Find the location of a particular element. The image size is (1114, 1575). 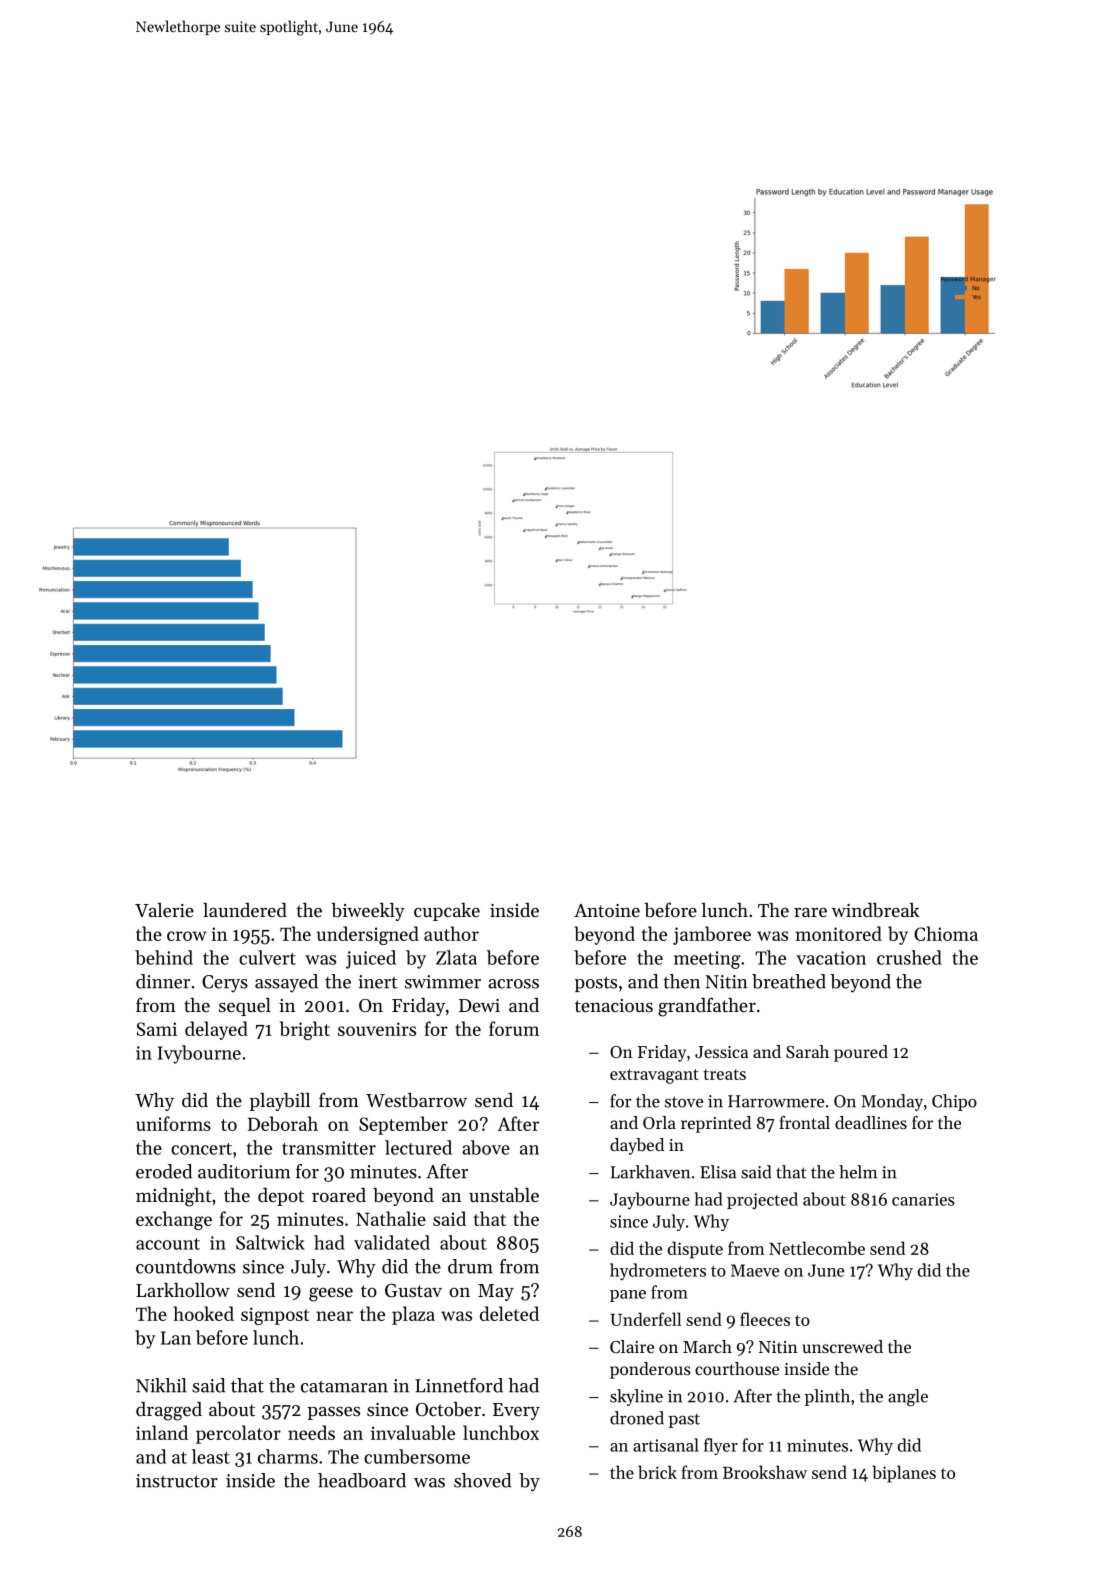

inland is located at coordinates (162, 1432).
